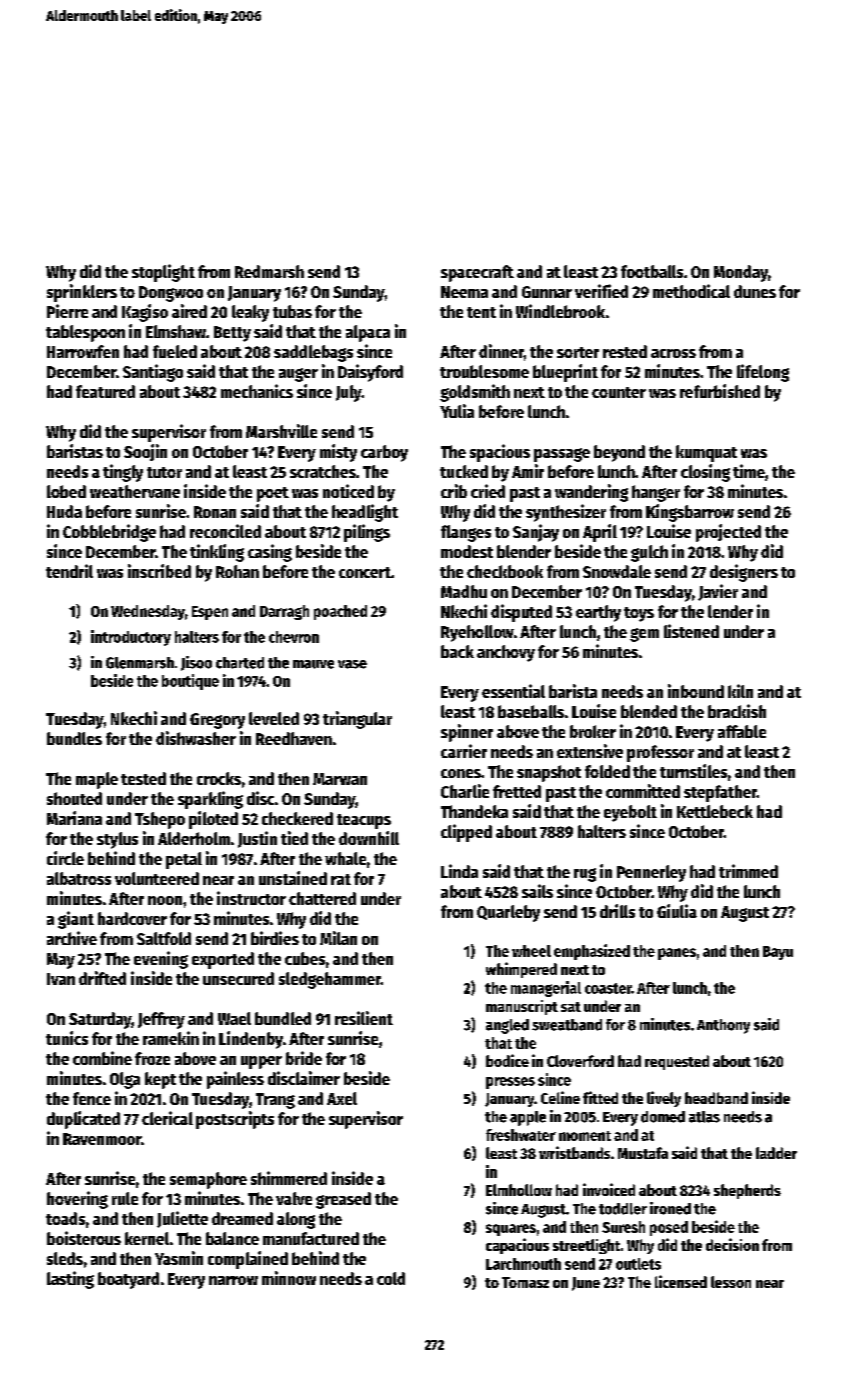 This image has width=849, height=1400. Describe the element at coordinates (128, 1280) in the image. I see `boatyard` at that location.
